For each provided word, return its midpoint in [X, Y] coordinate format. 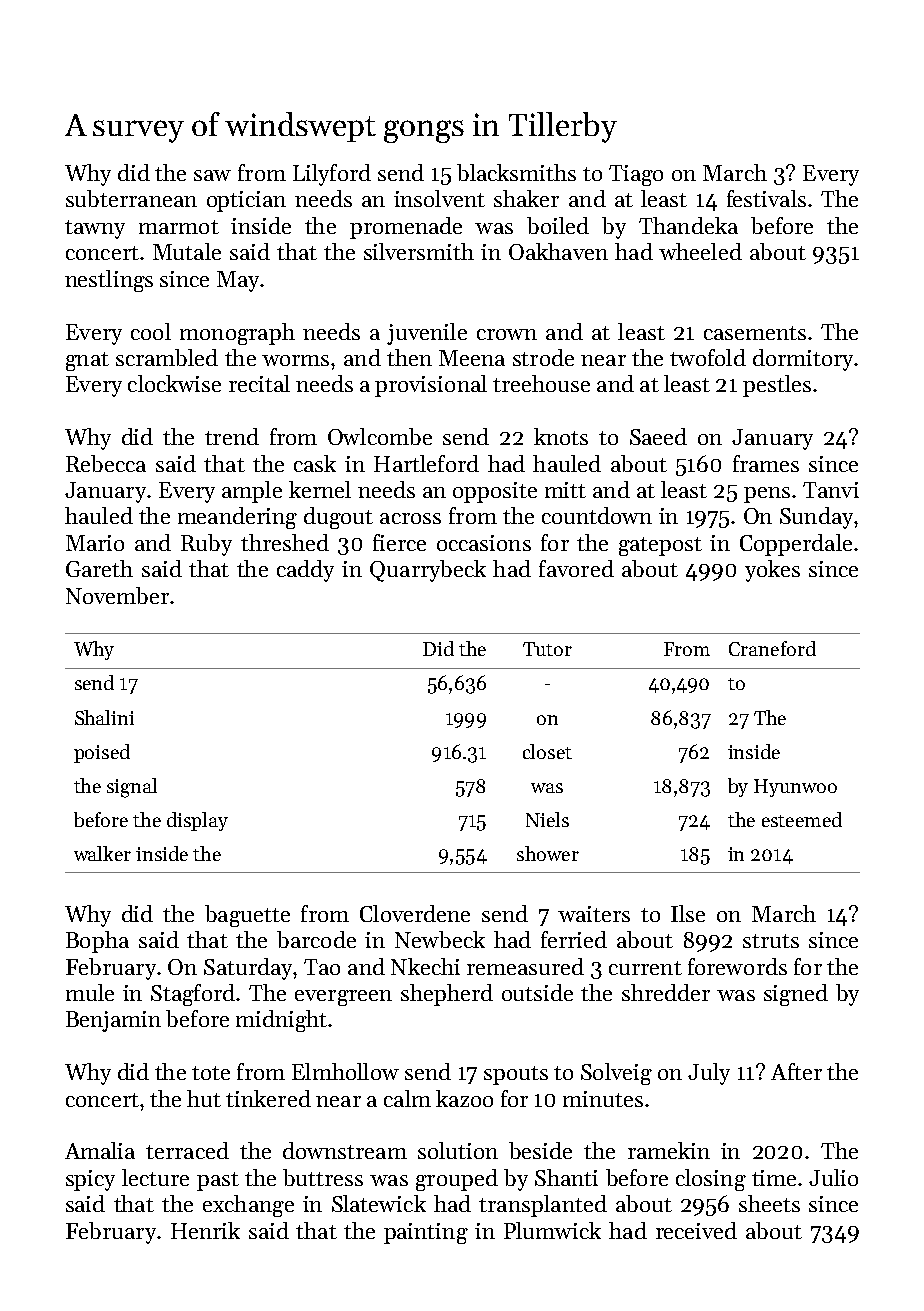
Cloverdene [415, 913]
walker [102, 853]
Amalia [100, 1150]
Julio [833, 1177]
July [709, 1074]
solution [458, 1150]
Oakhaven [558, 251]
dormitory [803, 360]
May [238, 281]
